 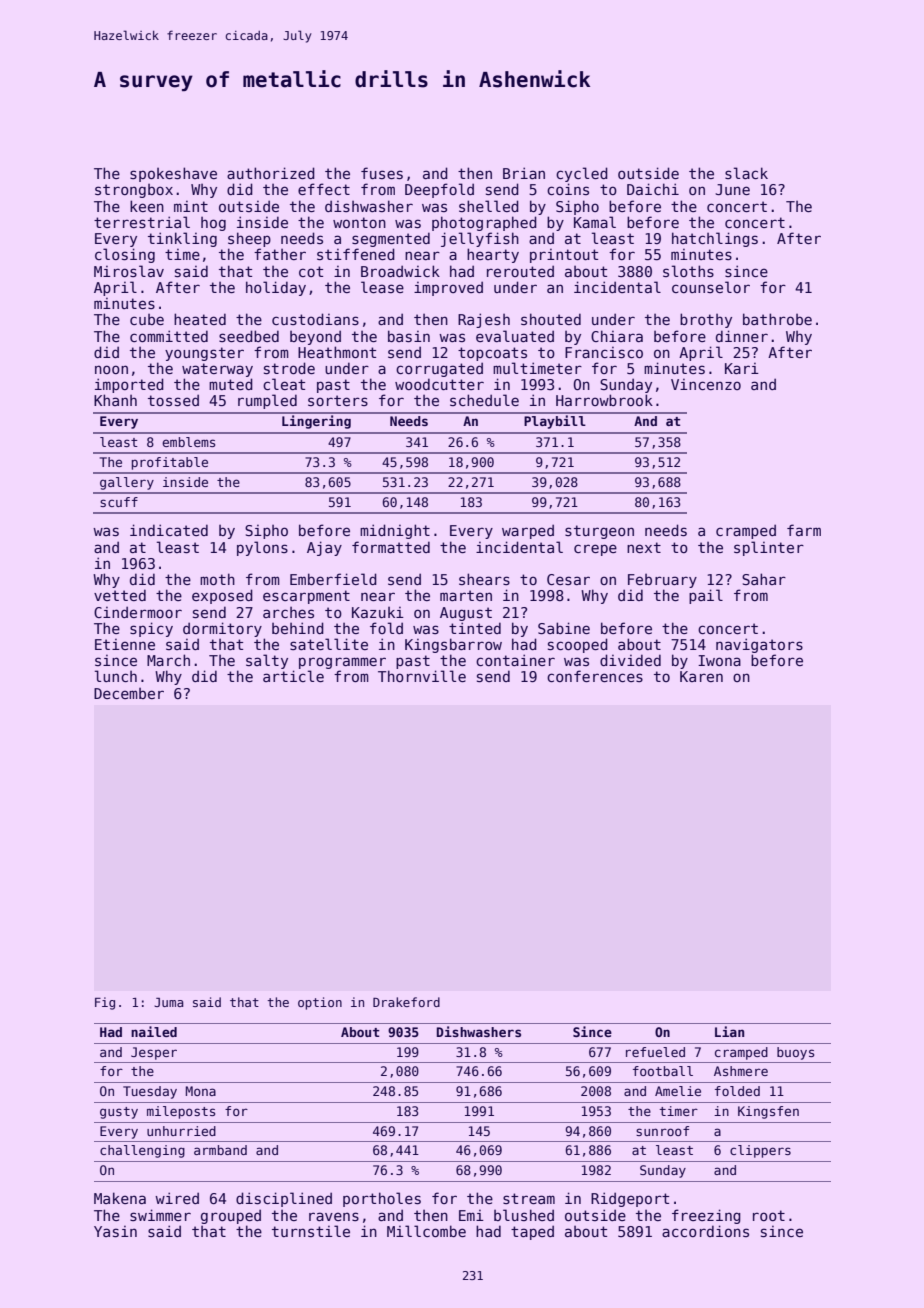 What do you see at coordinates (701, 676) in the image?
I see `Karen` at bounding box center [701, 676].
